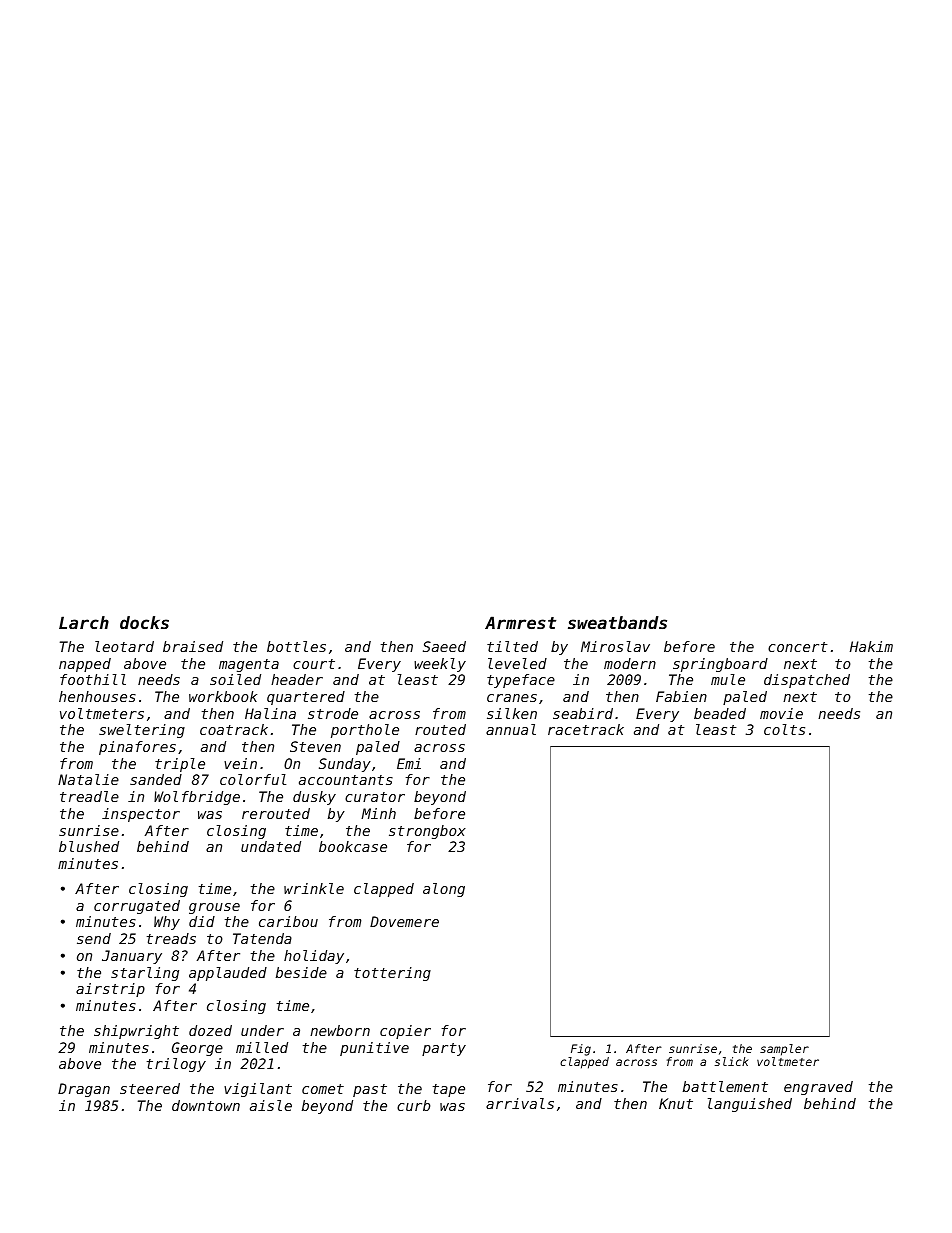 This screenshot has height=1233, width=952. I want to click on colts, so click(784, 729).
